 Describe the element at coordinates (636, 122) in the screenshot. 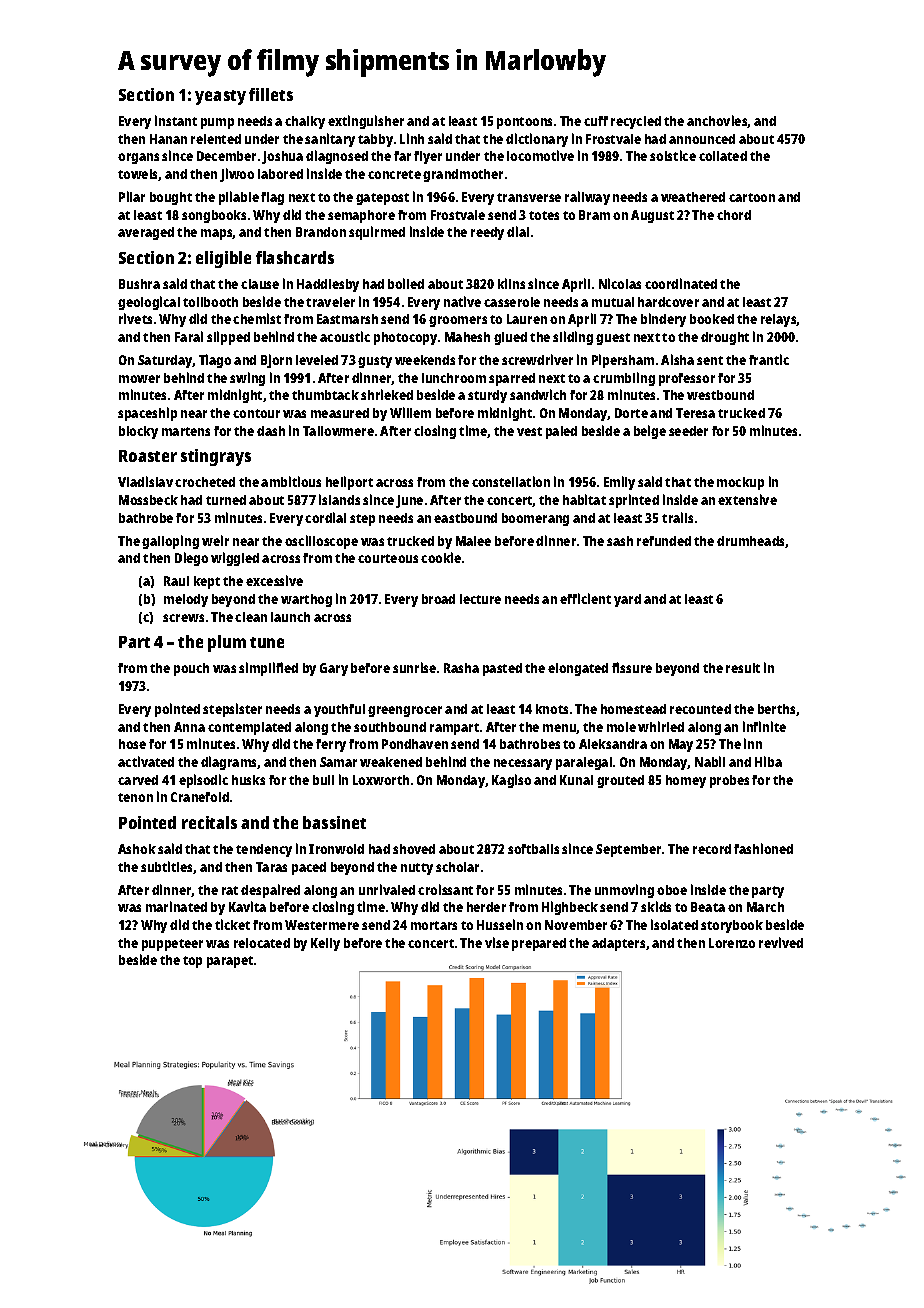

I see `recycled` at that location.
